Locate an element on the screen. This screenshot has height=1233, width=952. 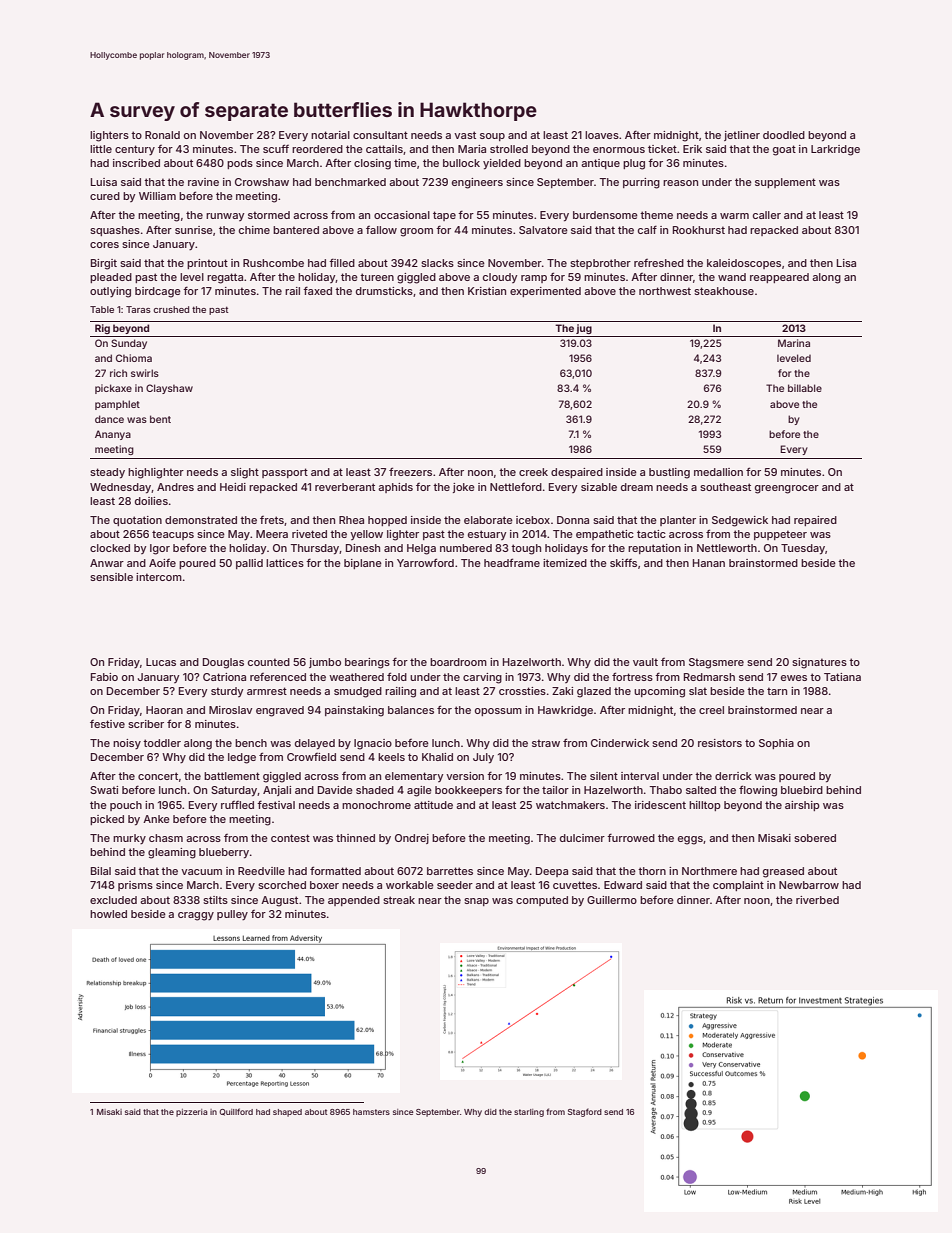
Maria is located at coordinates (472, 149).
